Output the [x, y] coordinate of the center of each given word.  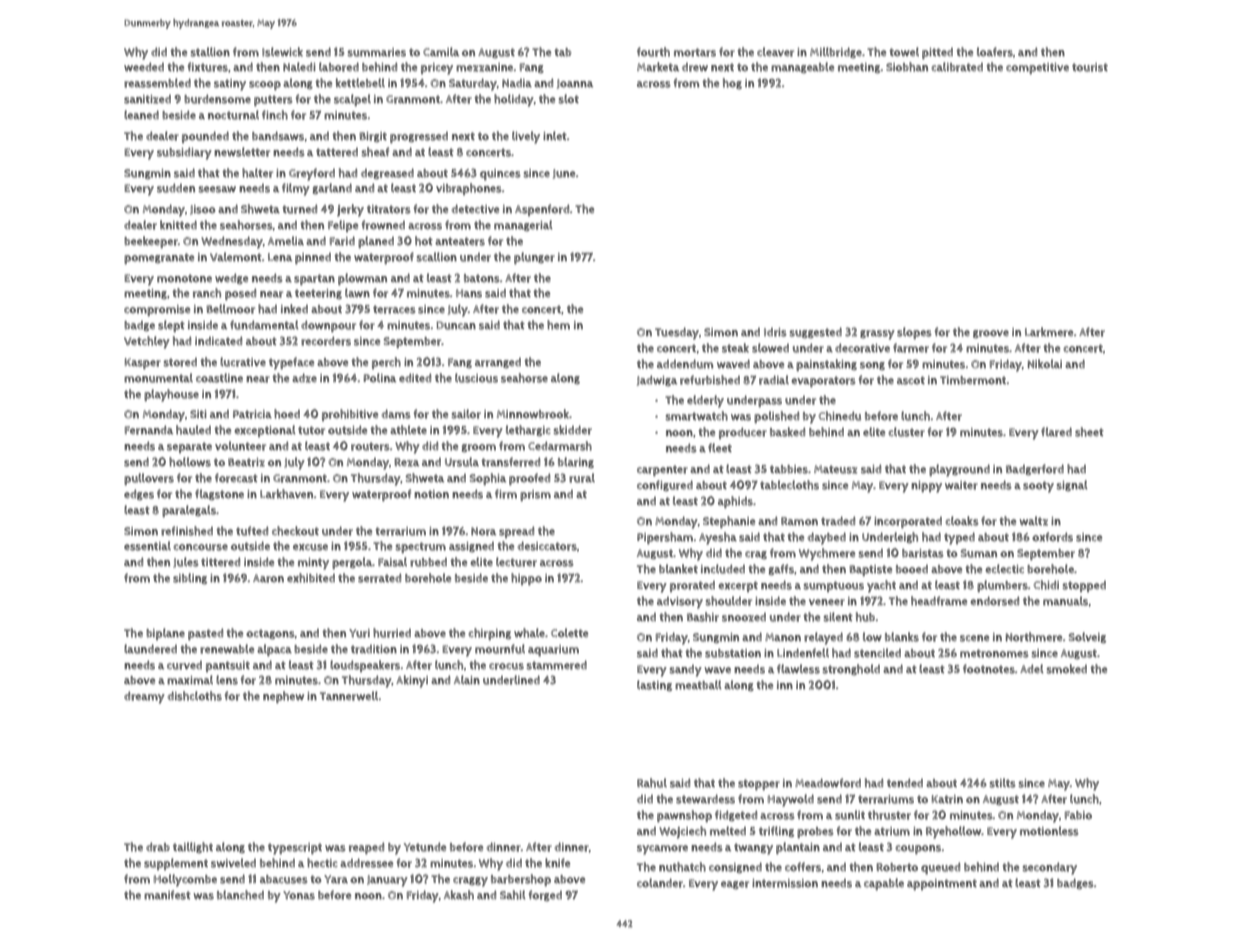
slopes [914, 333]
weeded [144, 67]
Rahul [652, 783]
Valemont [236, 257]
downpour [328, 326]
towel [904, 52]
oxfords [1052, 537]
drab [158, 847]
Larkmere [1049, 332]
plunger [534, 258]
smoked [1066, 669]
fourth [653, 52]
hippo [526, 579]
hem [558, 325]
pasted [205, 634]
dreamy [144, 697]
